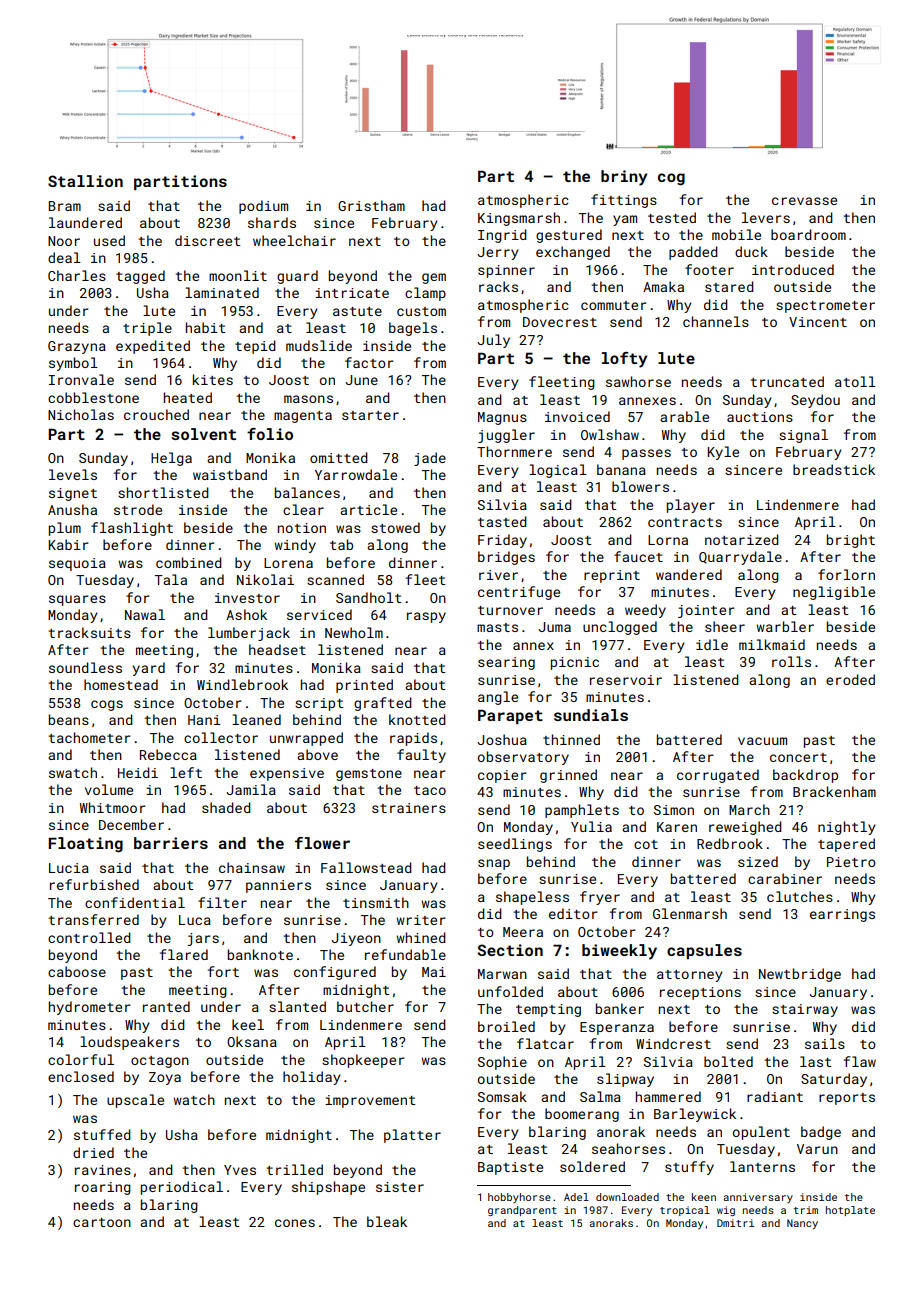  What do you see at coordinates (69, 868) in the screenshot?
I see `Lucia` at bounding box center [69, 868].
